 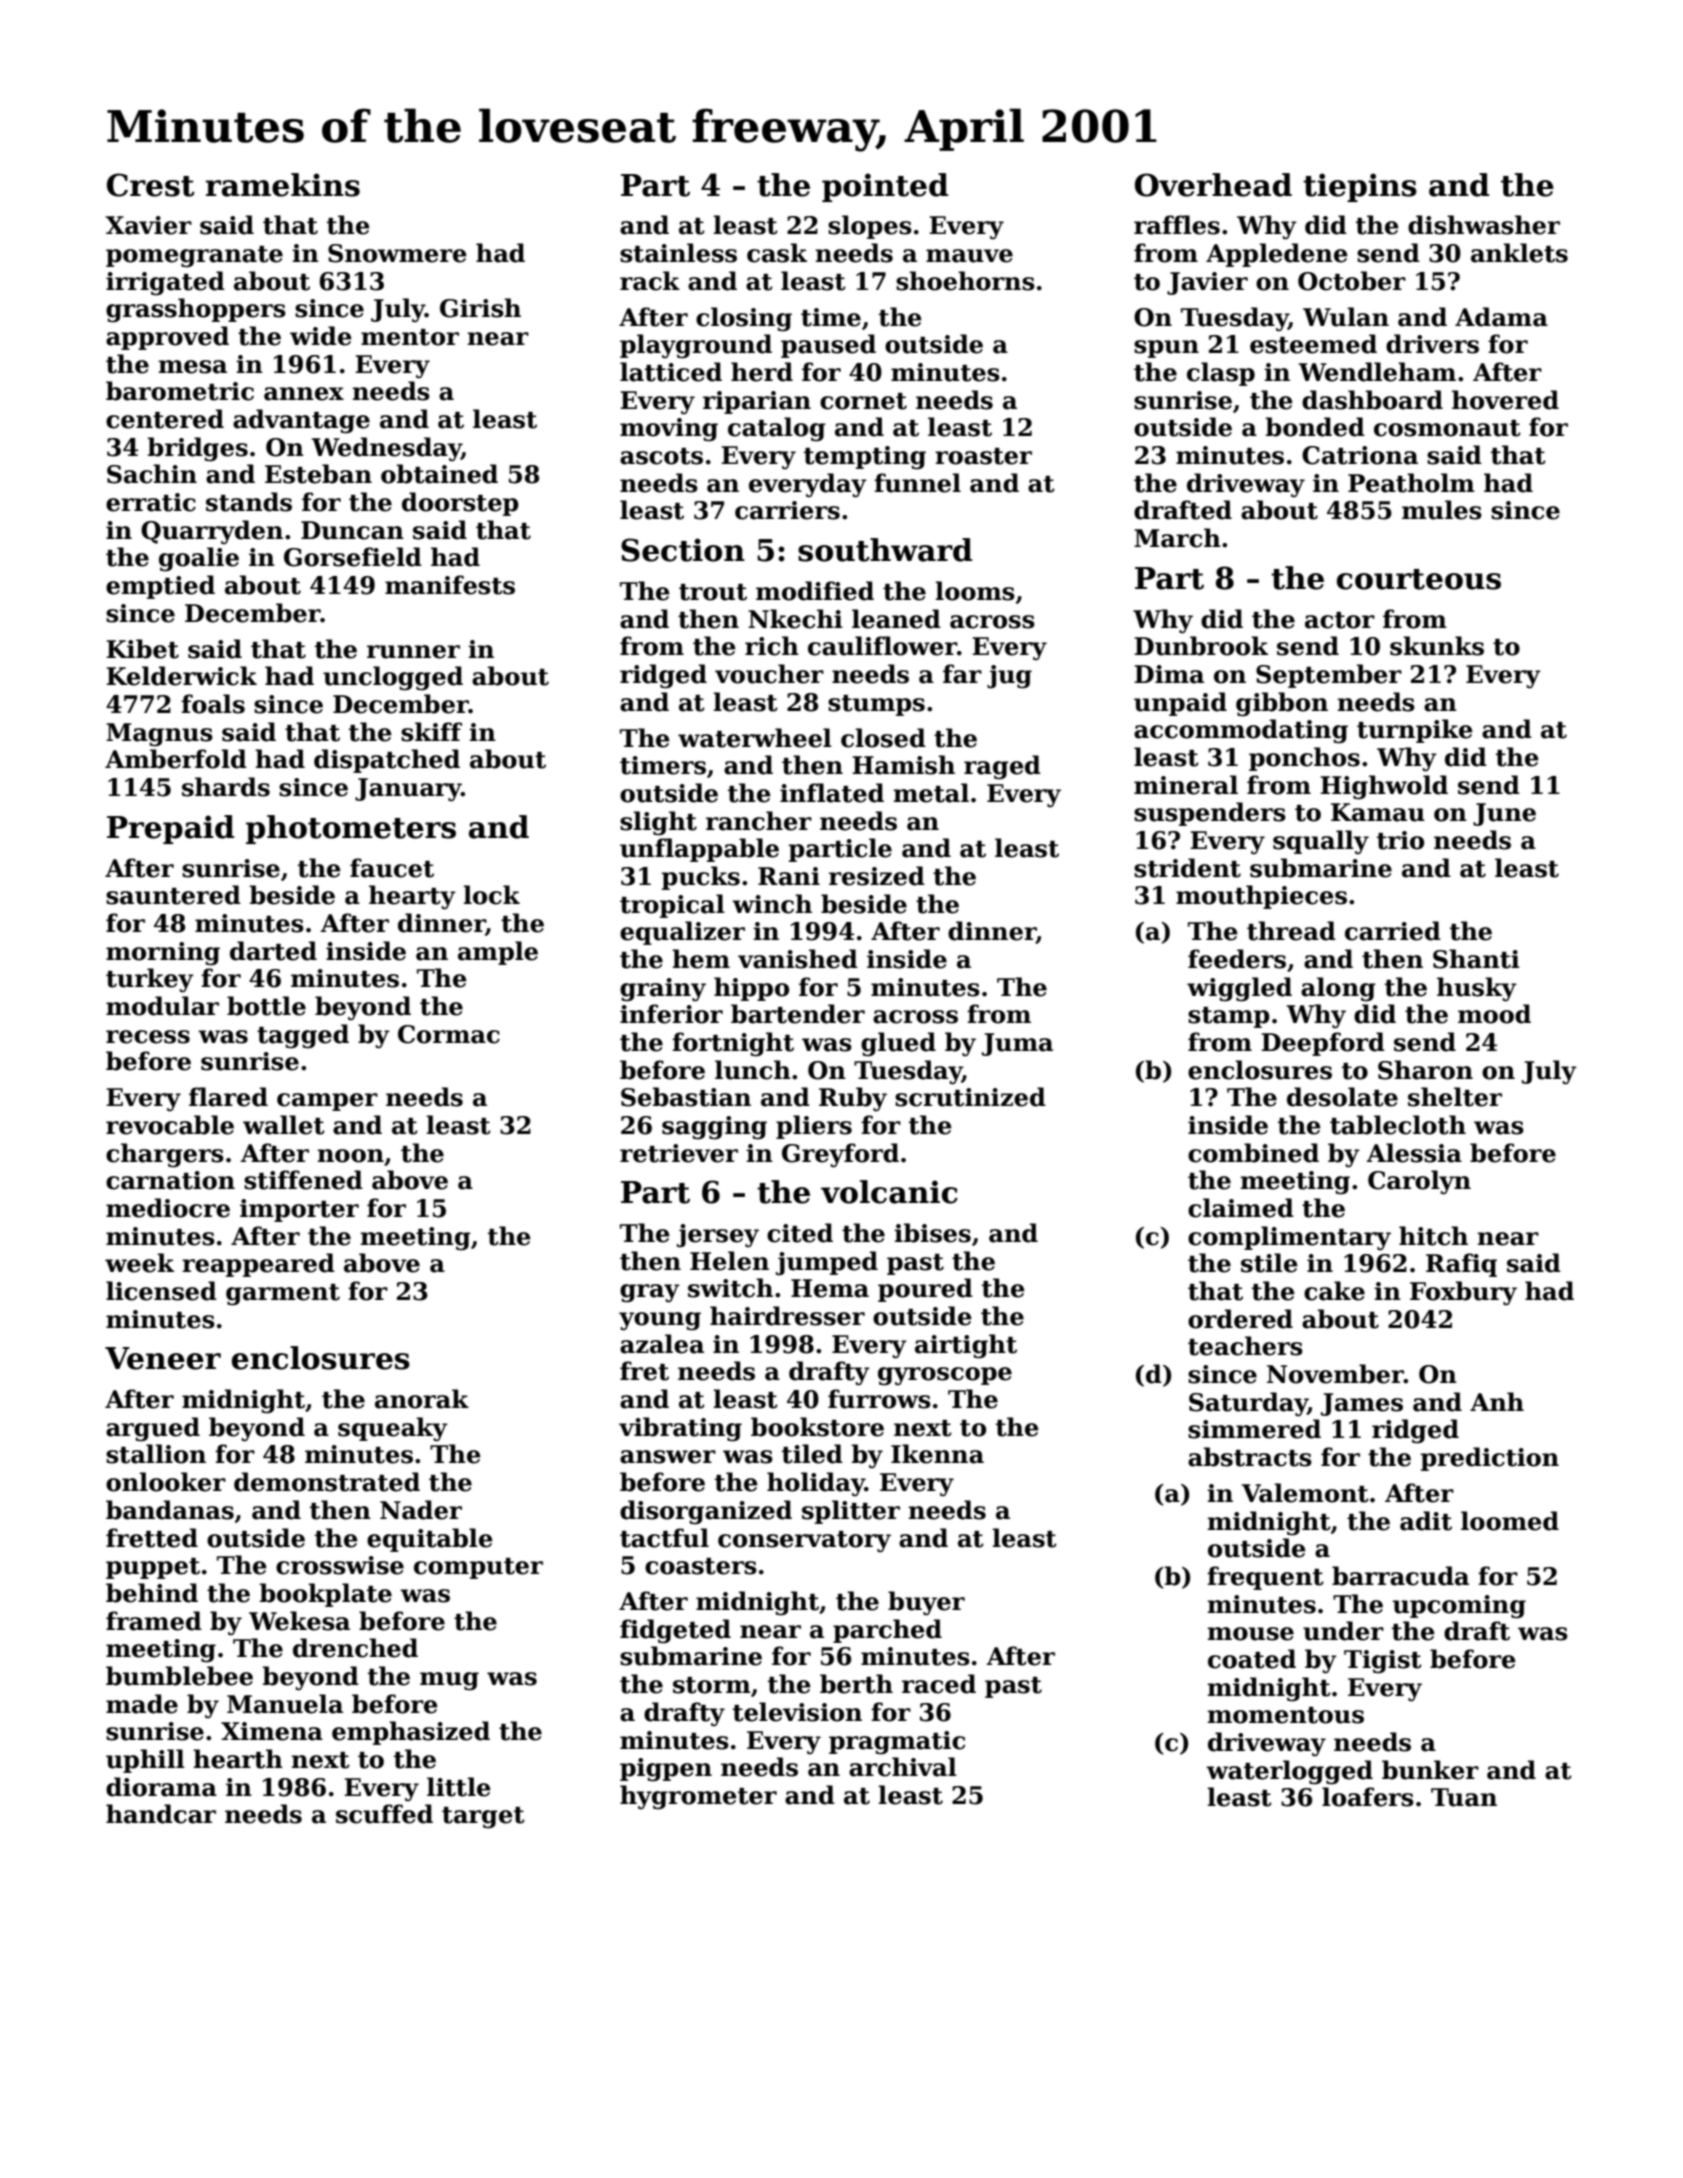 What do you see at coordinates (1360, 187) in the document?
I see `tiepins` at bounding box center [1360, 187].
